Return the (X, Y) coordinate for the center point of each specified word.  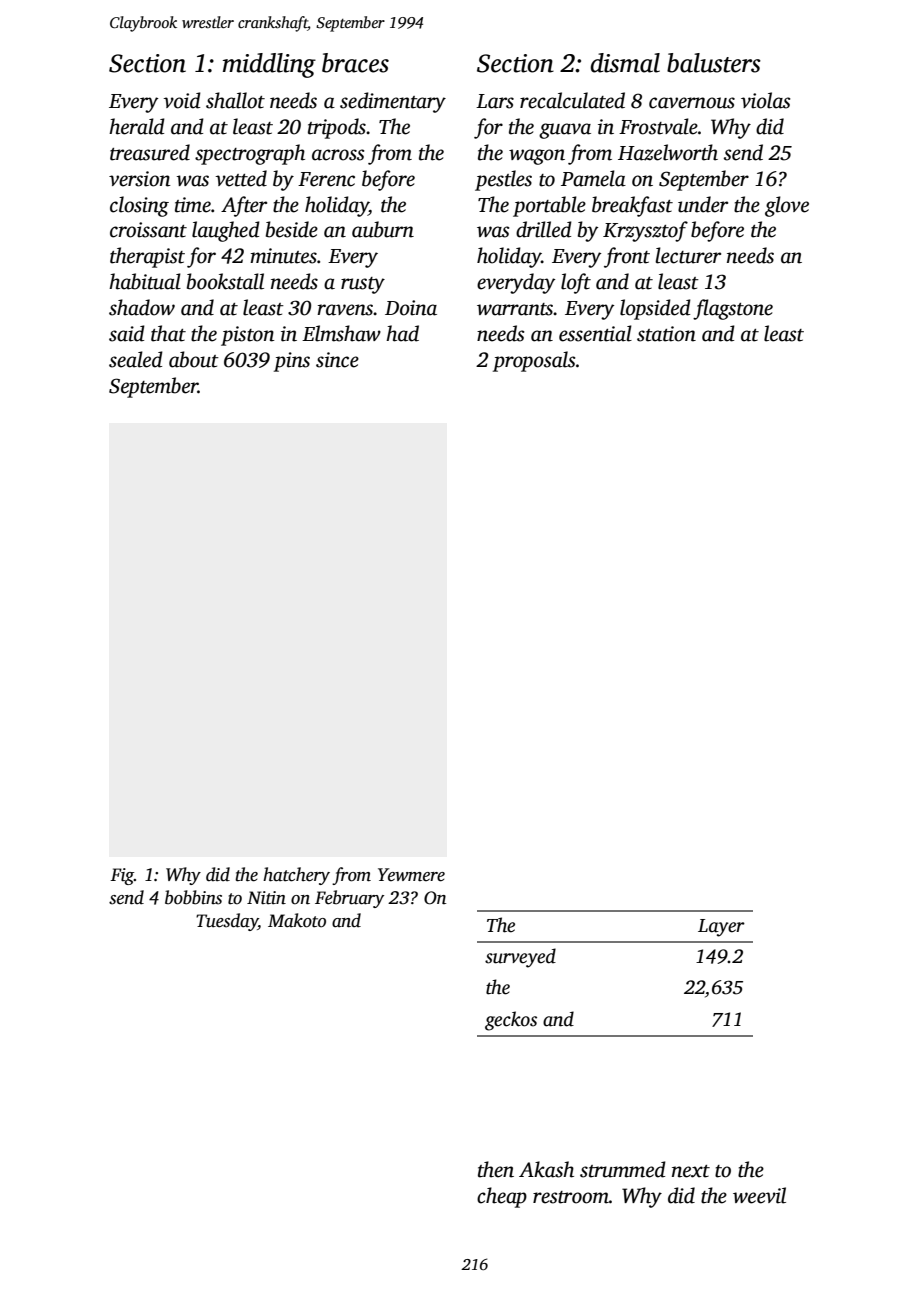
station (666, 334)
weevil (759, 1195)
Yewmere (411, 875)
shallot (235, 100)
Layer (721, 928)
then (496, 1169)
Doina (411, 308)
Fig (122, 876)
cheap (502, 1197)
